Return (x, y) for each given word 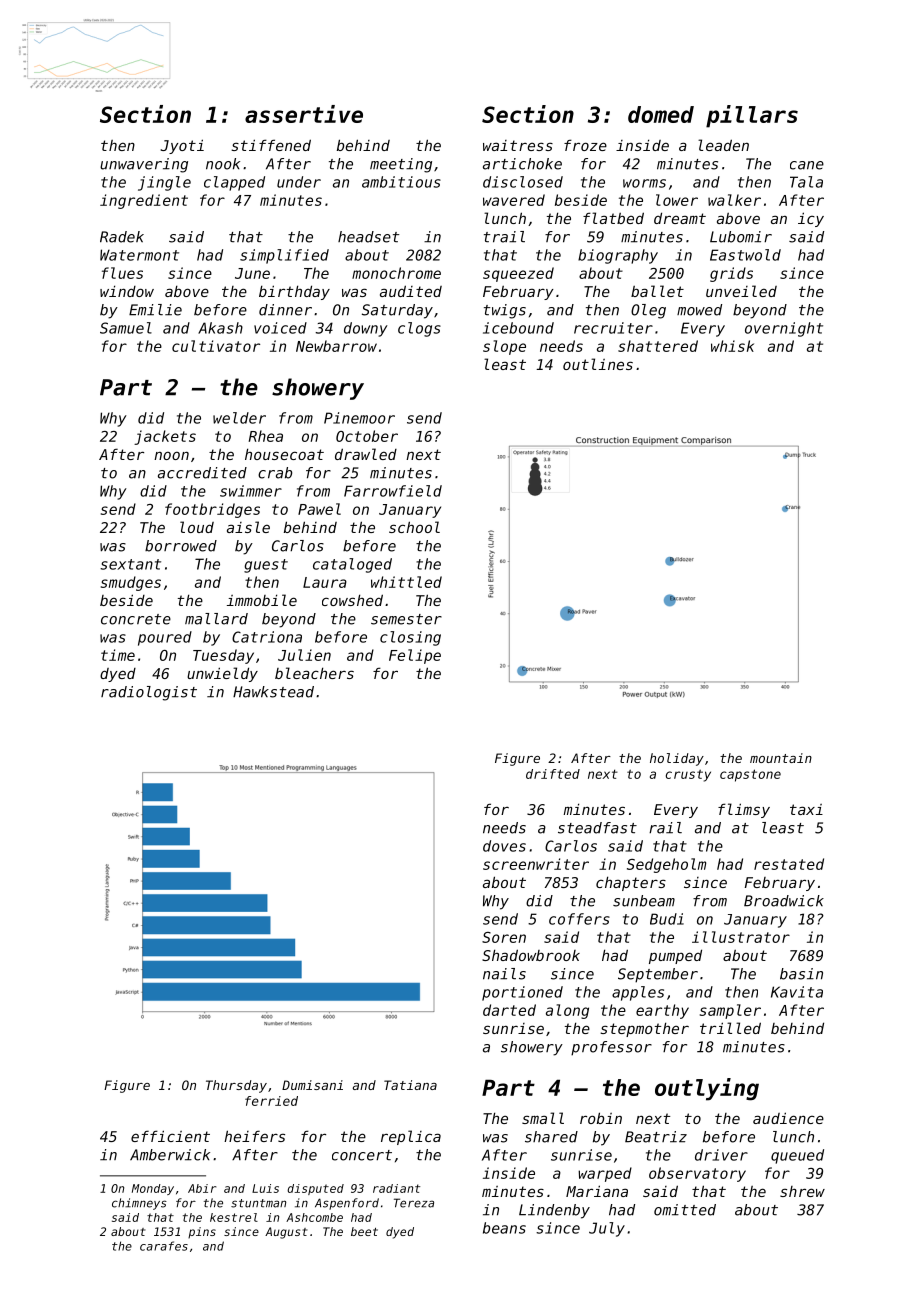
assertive (304, 114)
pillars (752, 116)
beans (504, 1228)
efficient (170, 1136)
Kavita (797, 992)
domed (661, 114)
